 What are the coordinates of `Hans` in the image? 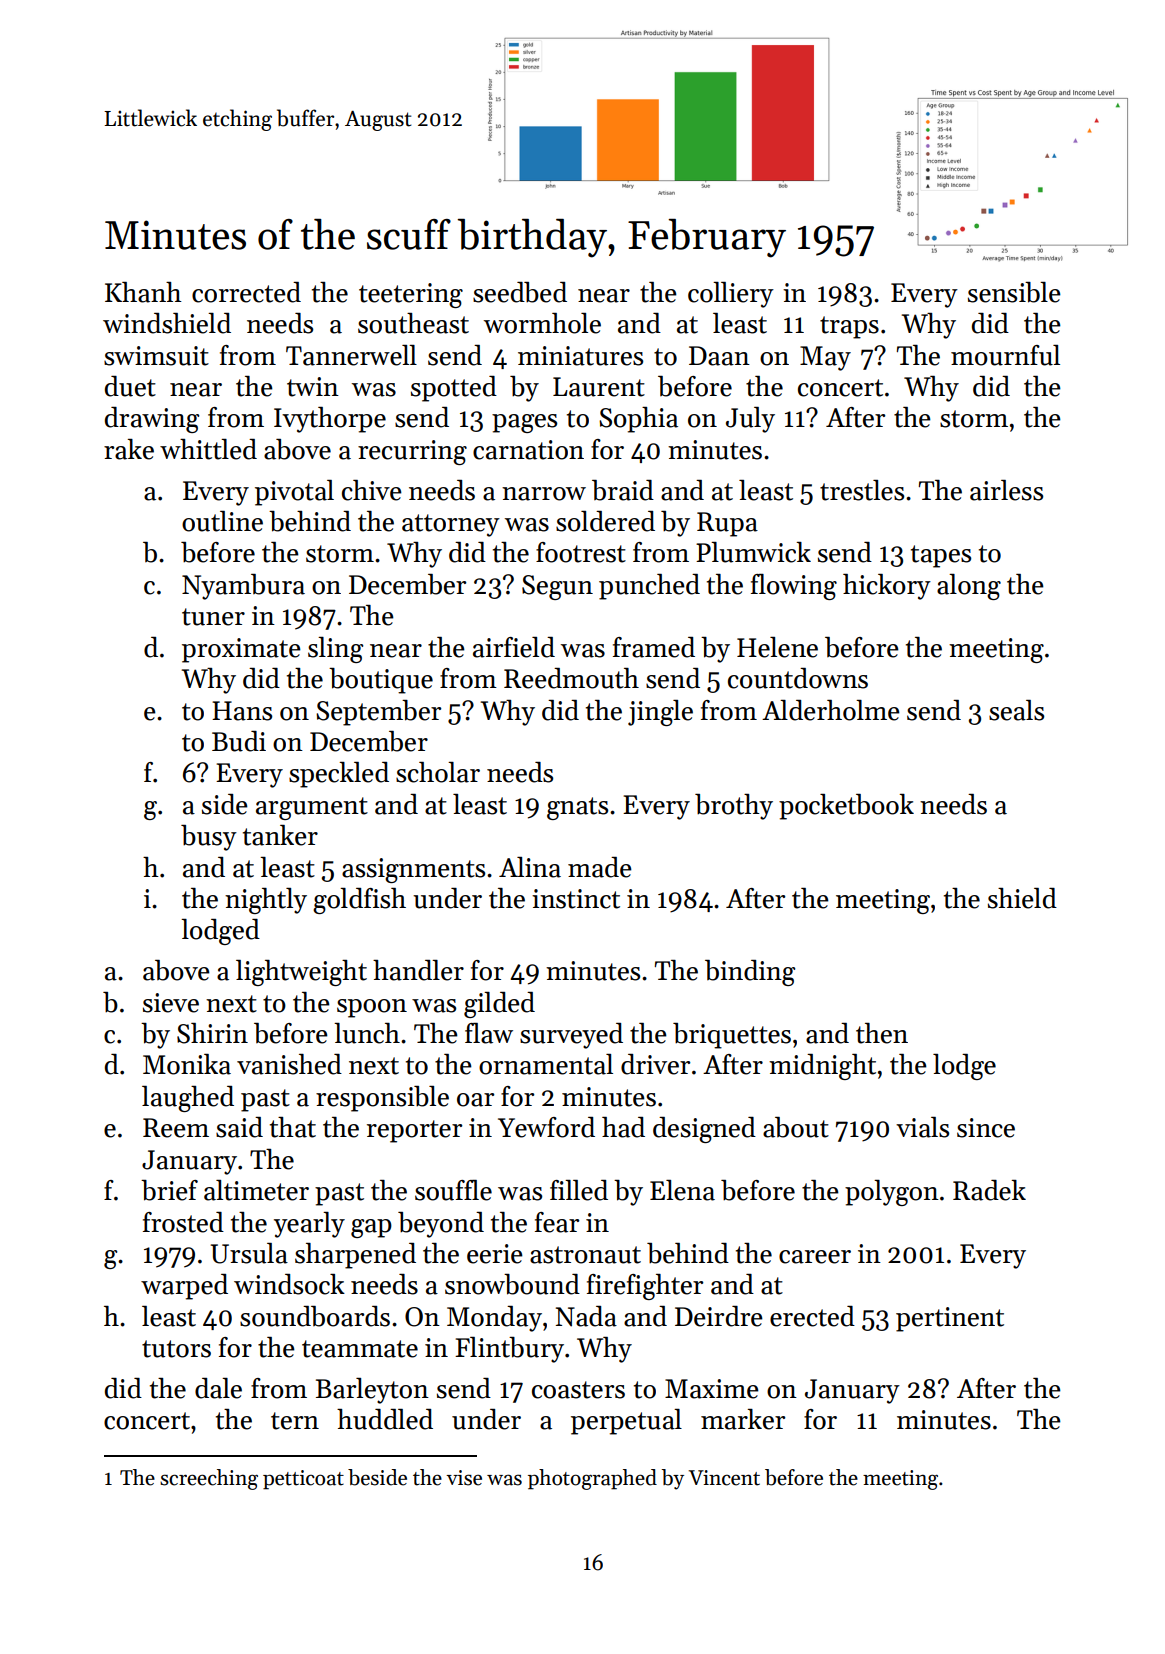 It's located at (242, 711).
